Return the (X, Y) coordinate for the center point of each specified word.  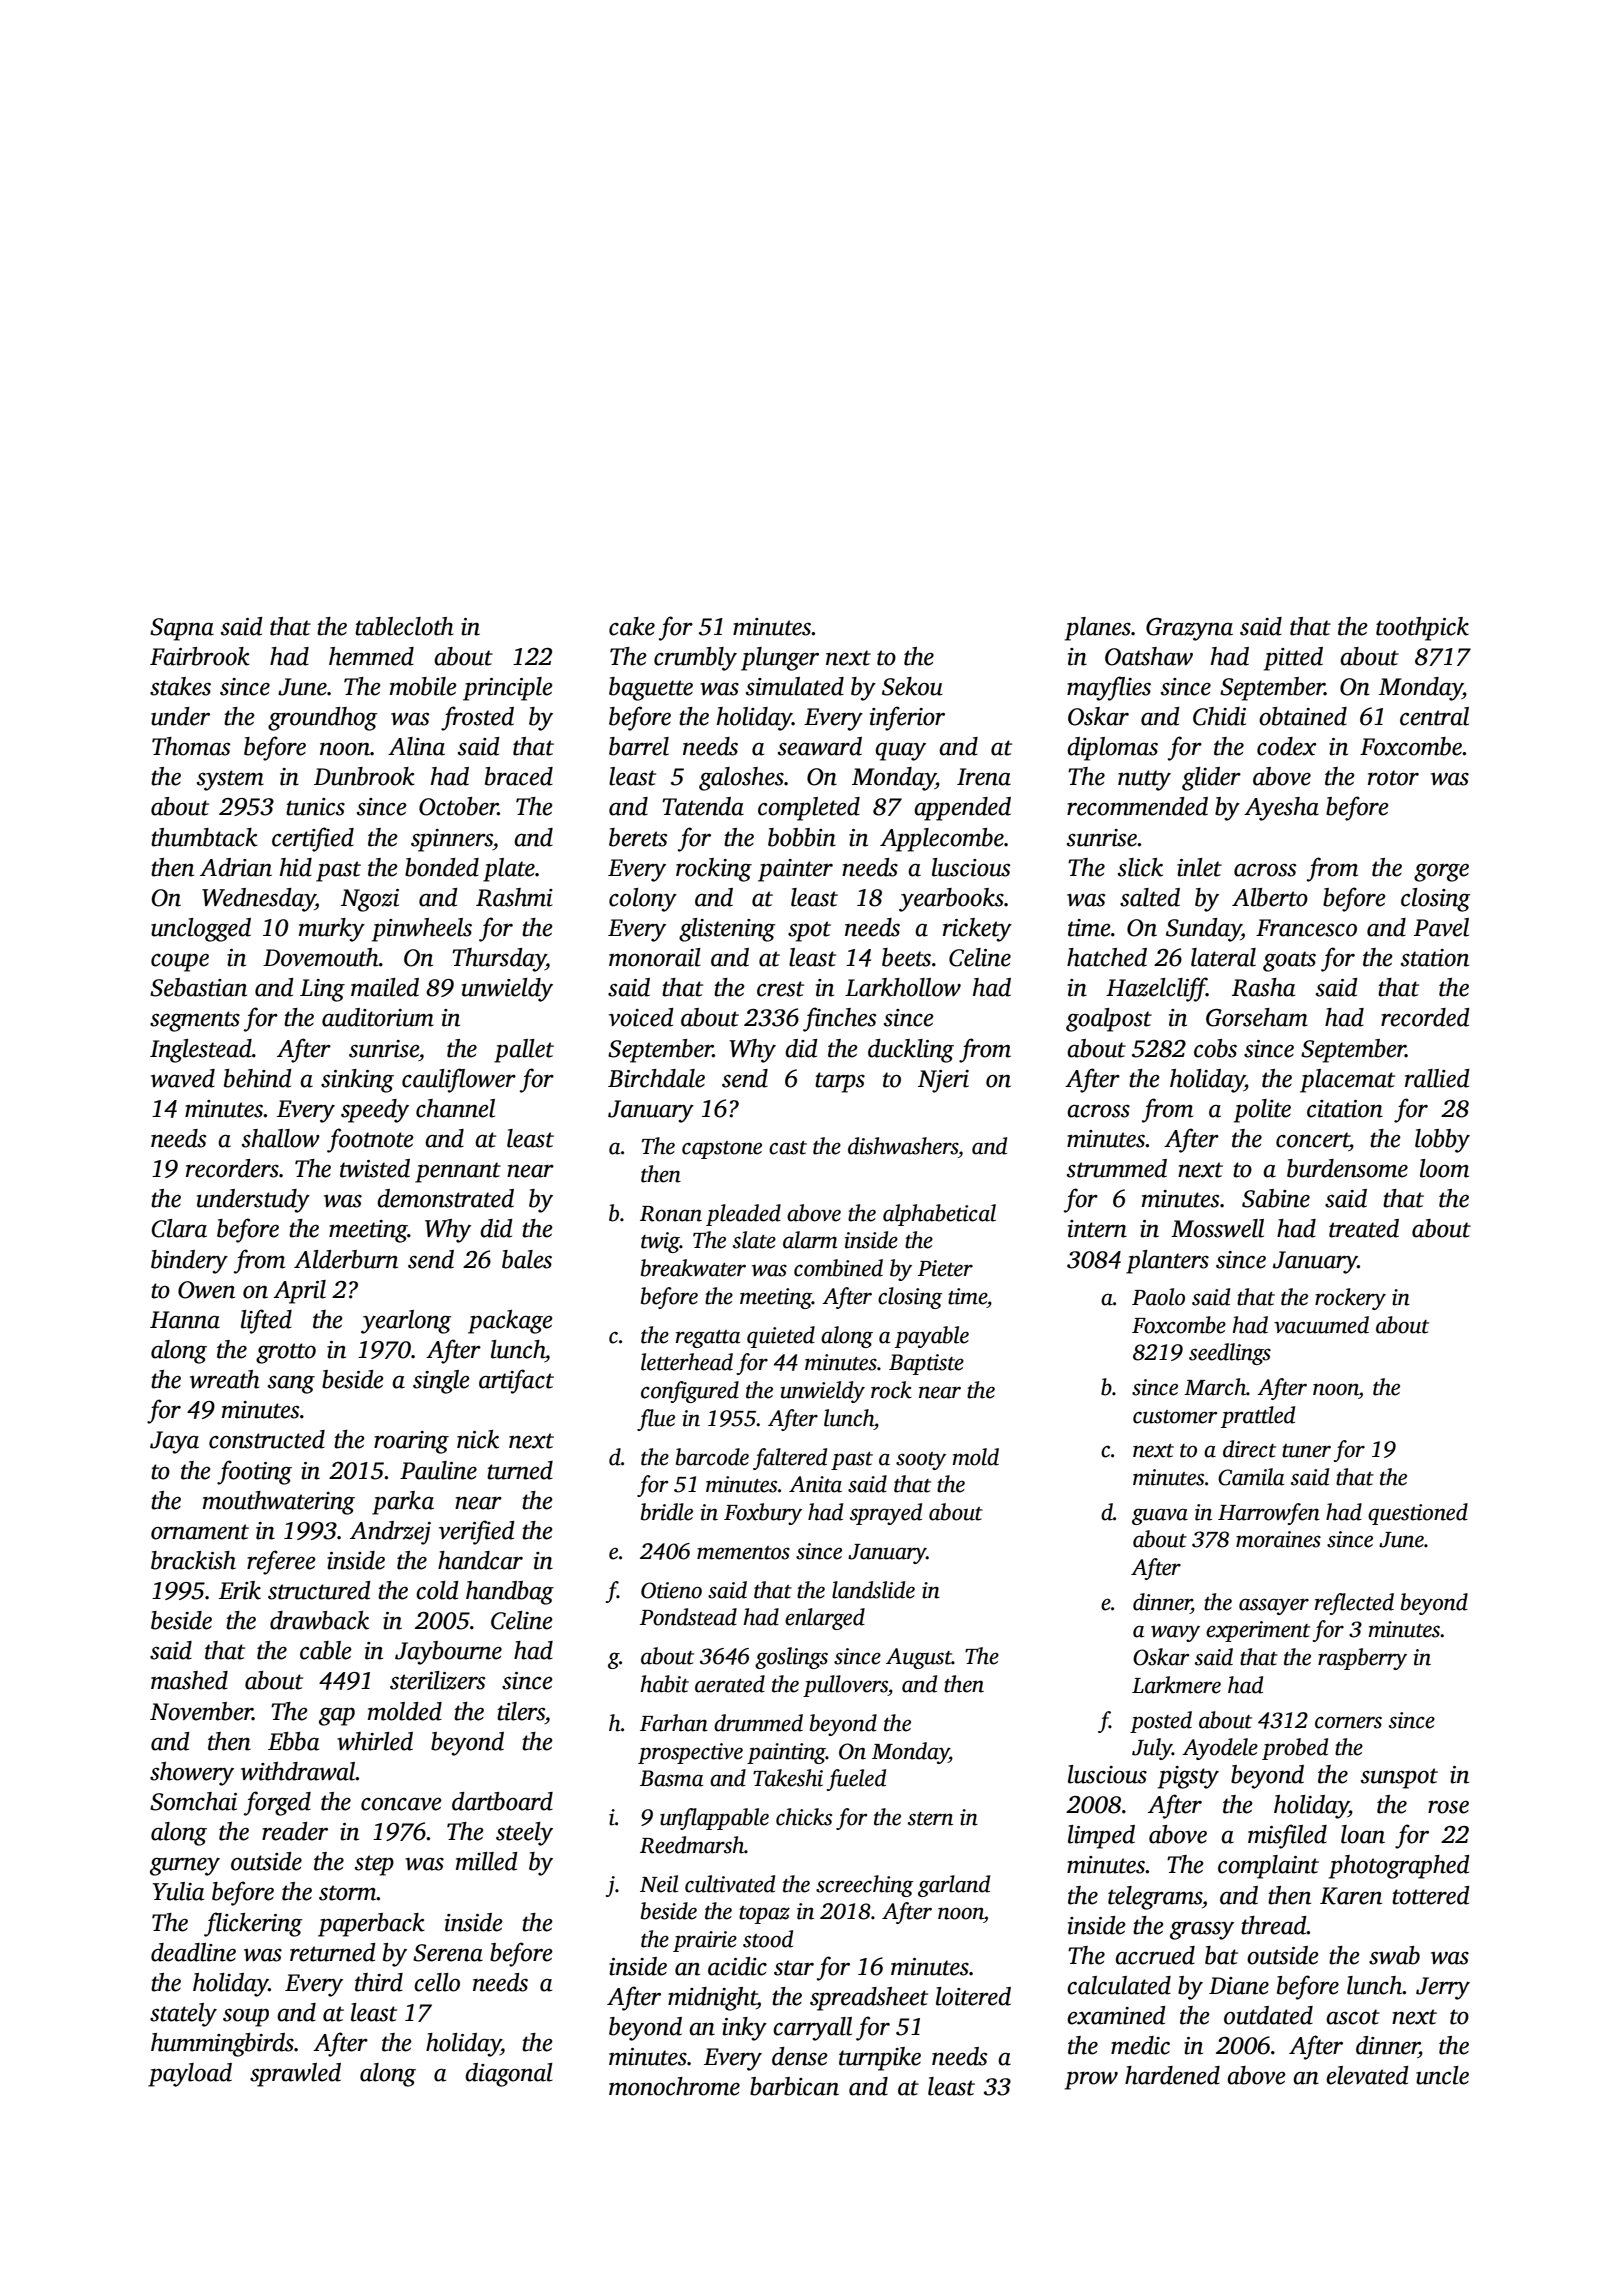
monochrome (674, 2086)
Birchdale (656, 1078)
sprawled (295, 2075)
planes (1098, 629)
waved (183, 1078)
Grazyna (1189, 629)
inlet (1199, 867)
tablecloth (404, 626)
